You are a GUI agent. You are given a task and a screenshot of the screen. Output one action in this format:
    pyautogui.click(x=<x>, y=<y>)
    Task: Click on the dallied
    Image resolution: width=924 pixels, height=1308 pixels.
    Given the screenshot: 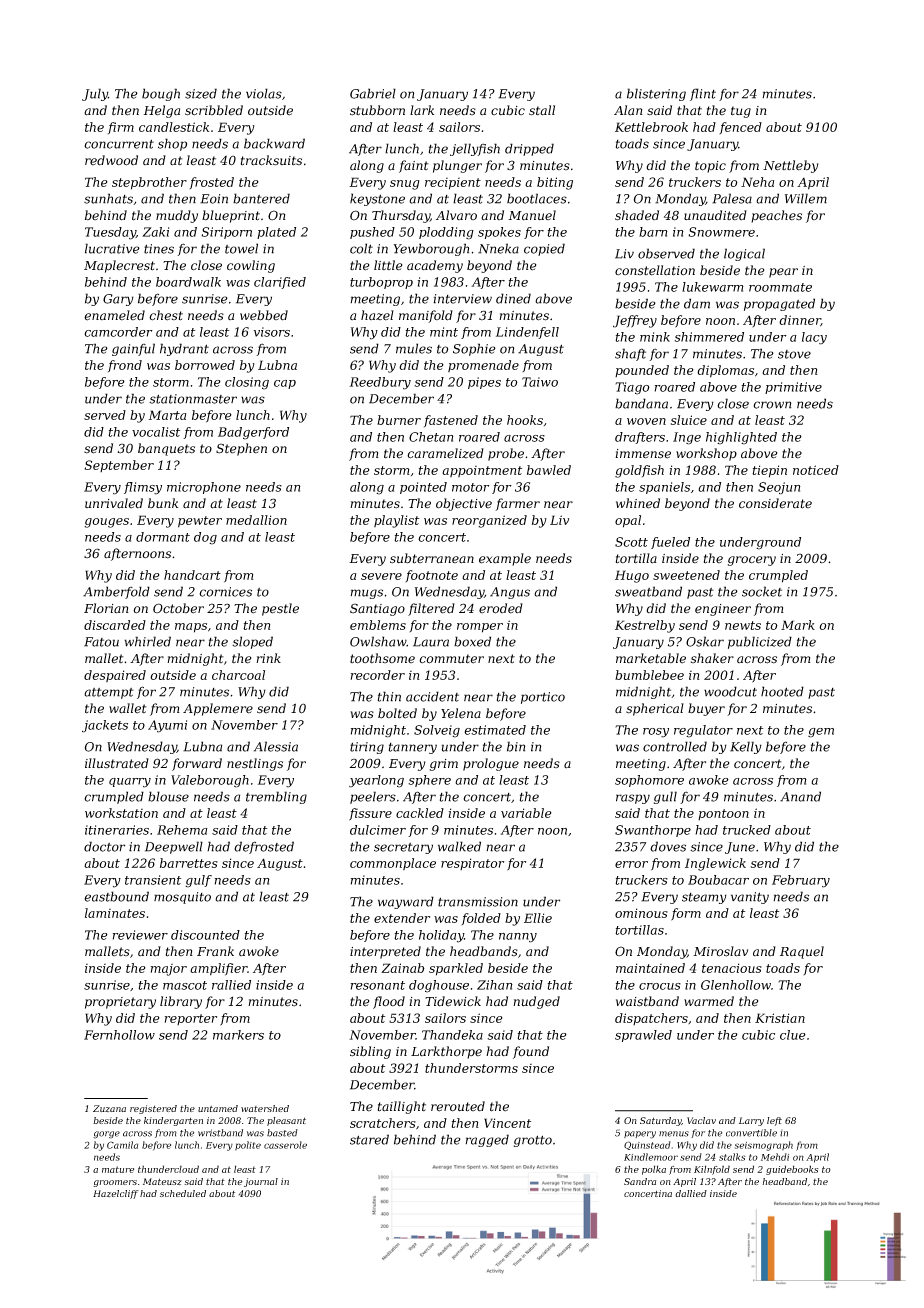 What is the action you would take?
    pyautogui.click(x=691, y=1193)
